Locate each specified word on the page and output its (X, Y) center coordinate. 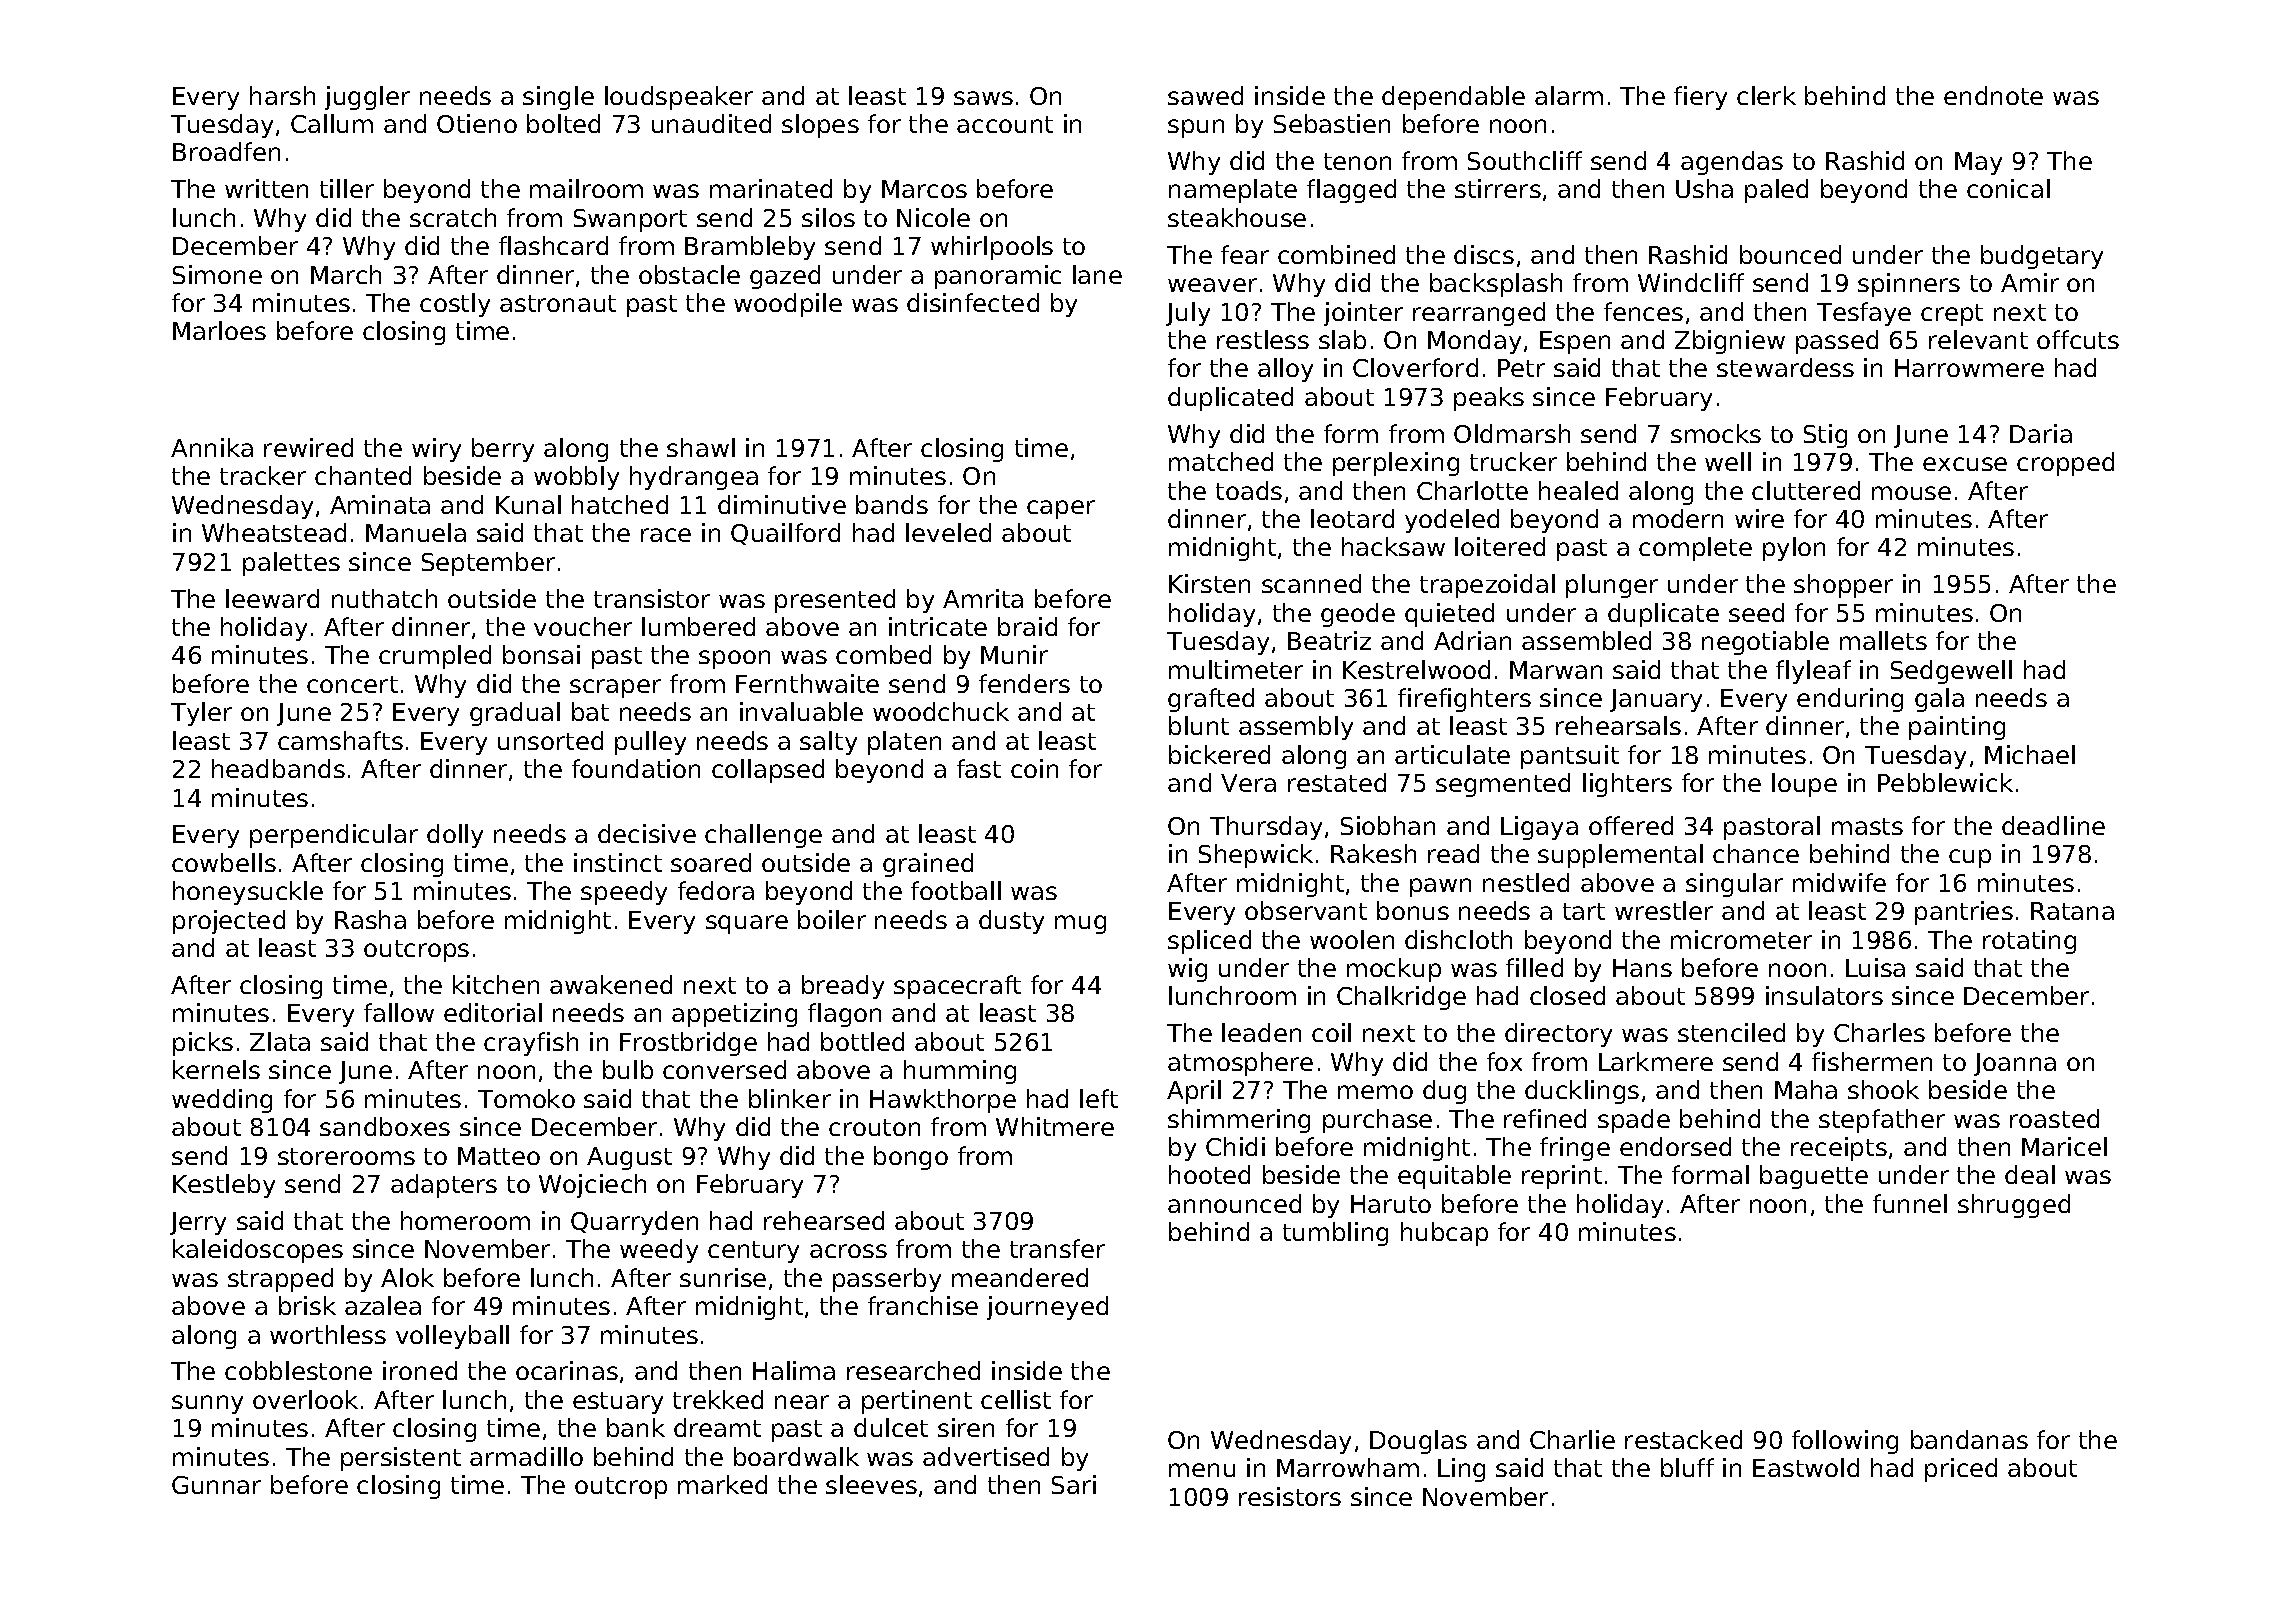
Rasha (370, 919)
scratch (453, 217)
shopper (1843, 586)
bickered (1219, 754)
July (1188, 314)
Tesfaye (1864, 314)
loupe (1804, 785)
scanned (1311, 583)
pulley (650, 743)
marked (722, 1484)
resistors (1290, 1496)
